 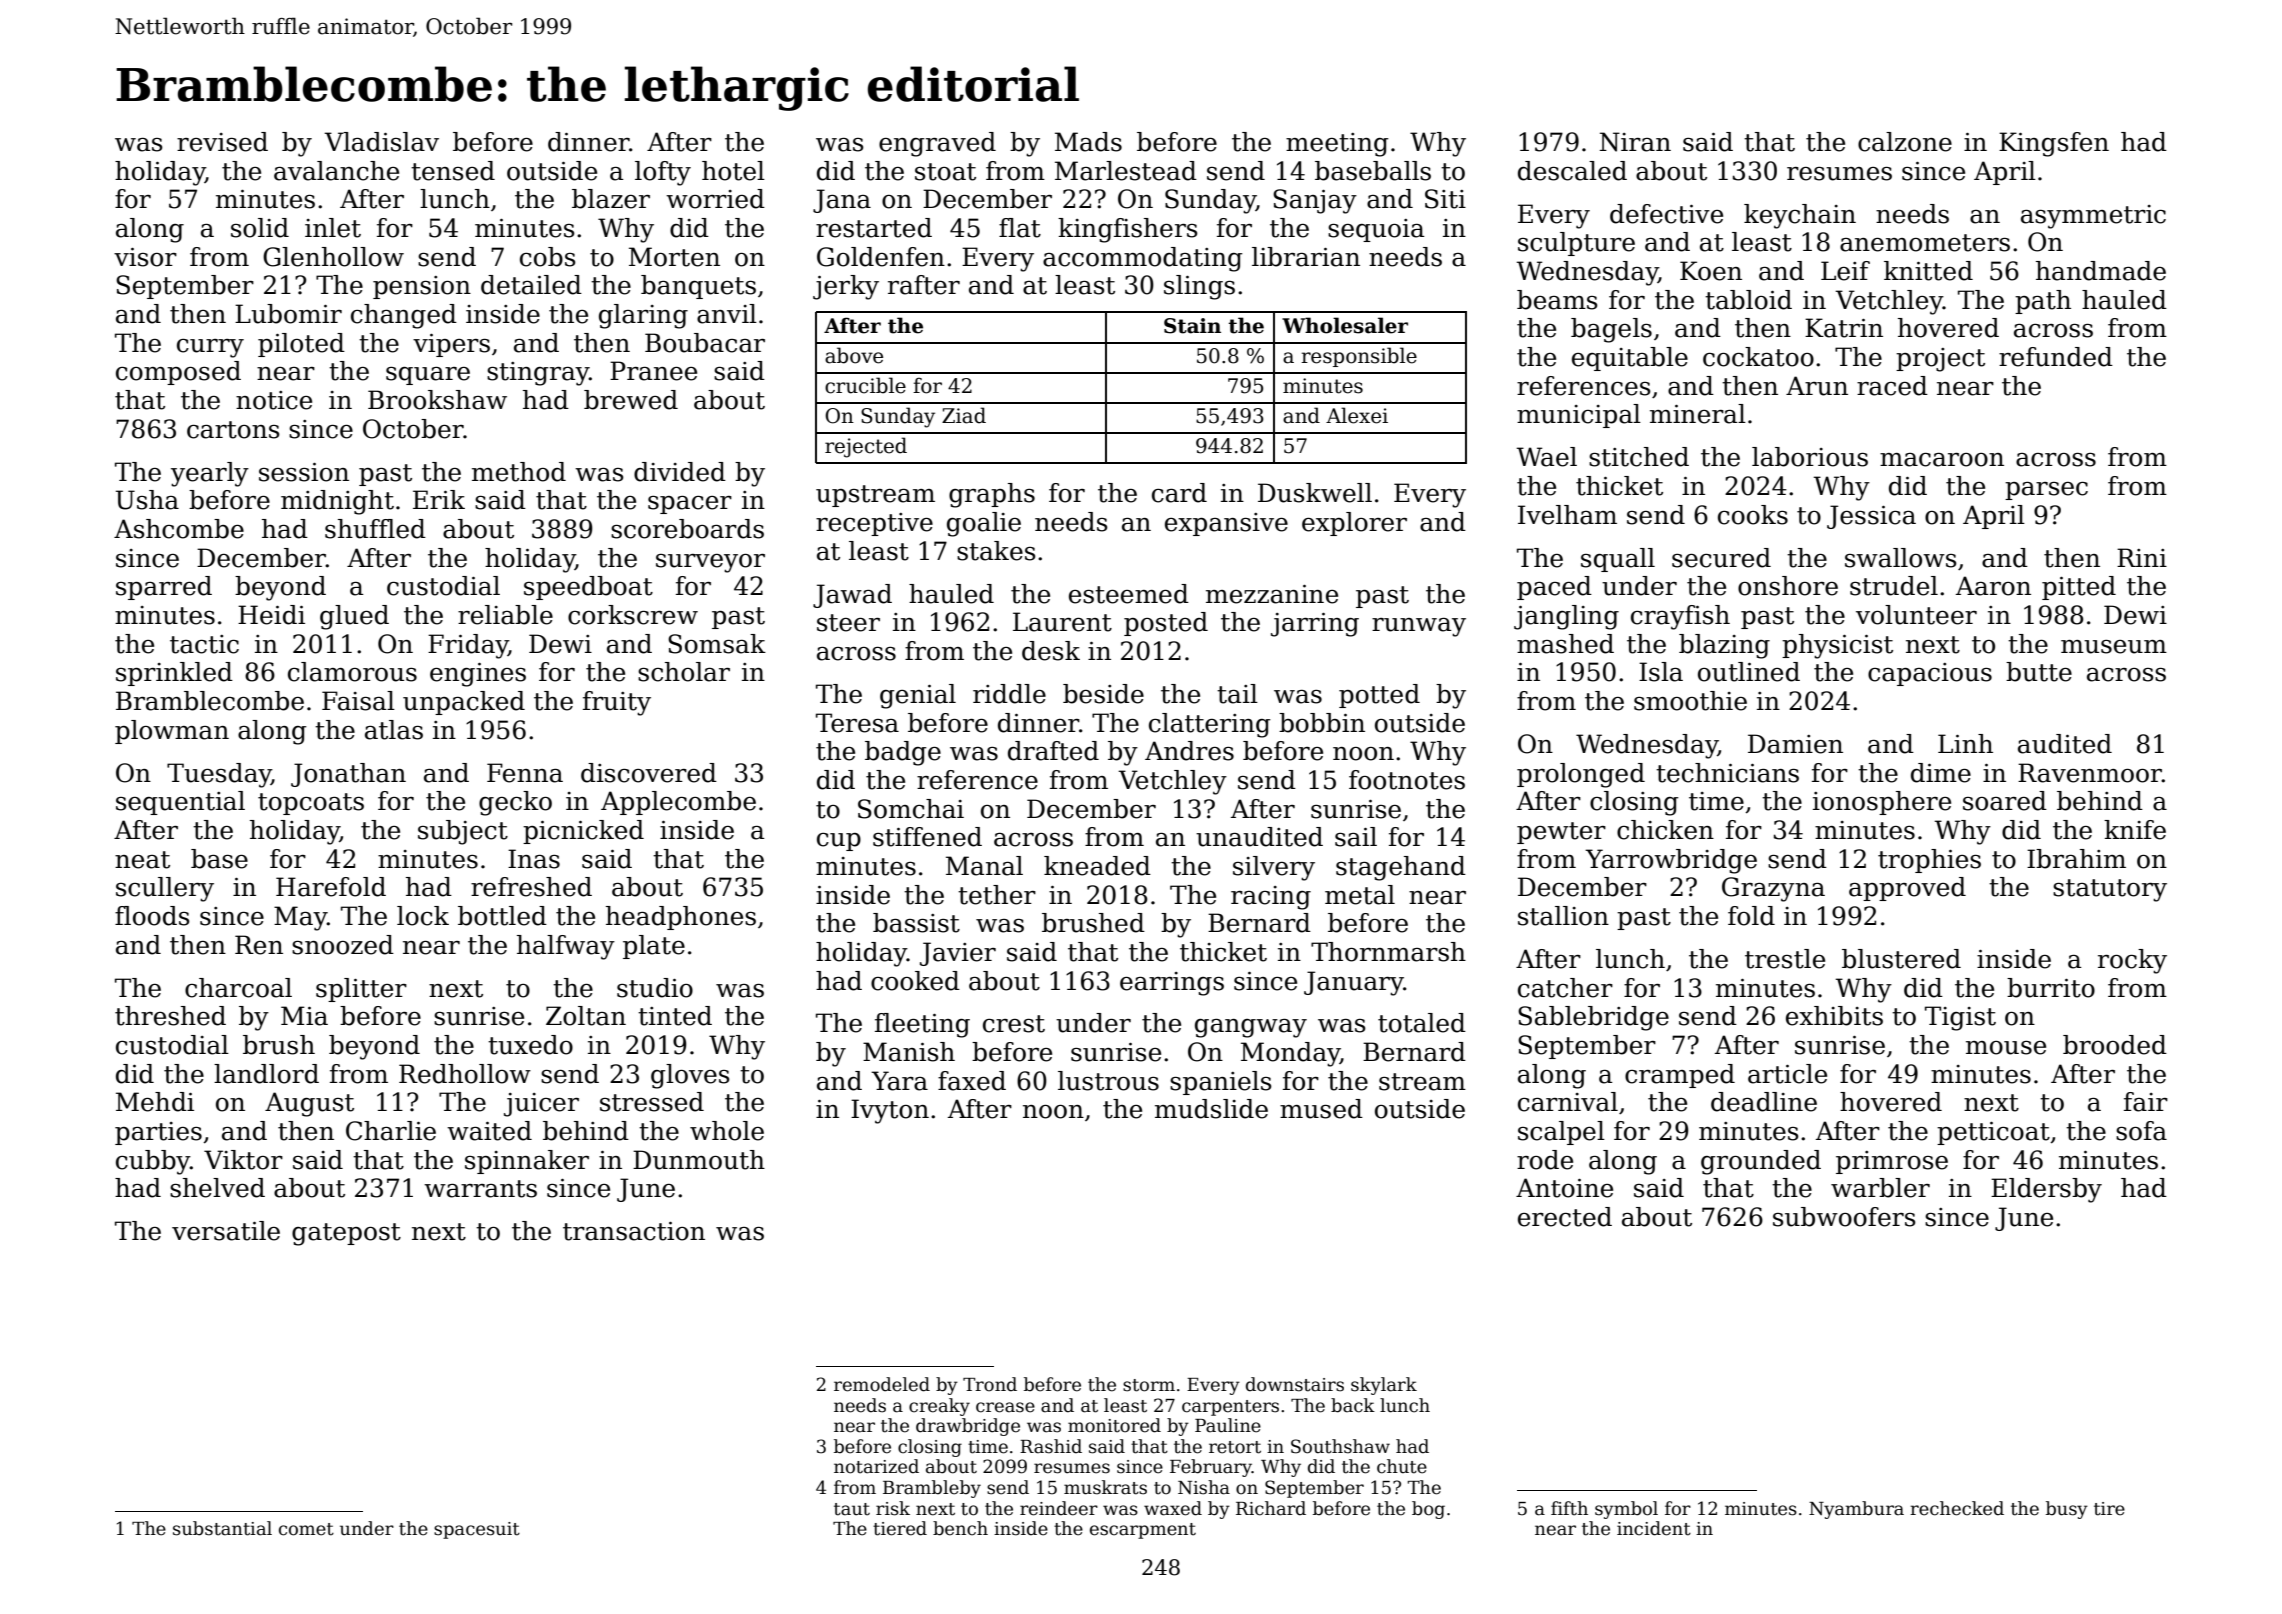 What do you see at coordinates (222, 142) in the screenshot?
I see `revised` at bounding box center [222, 142].
